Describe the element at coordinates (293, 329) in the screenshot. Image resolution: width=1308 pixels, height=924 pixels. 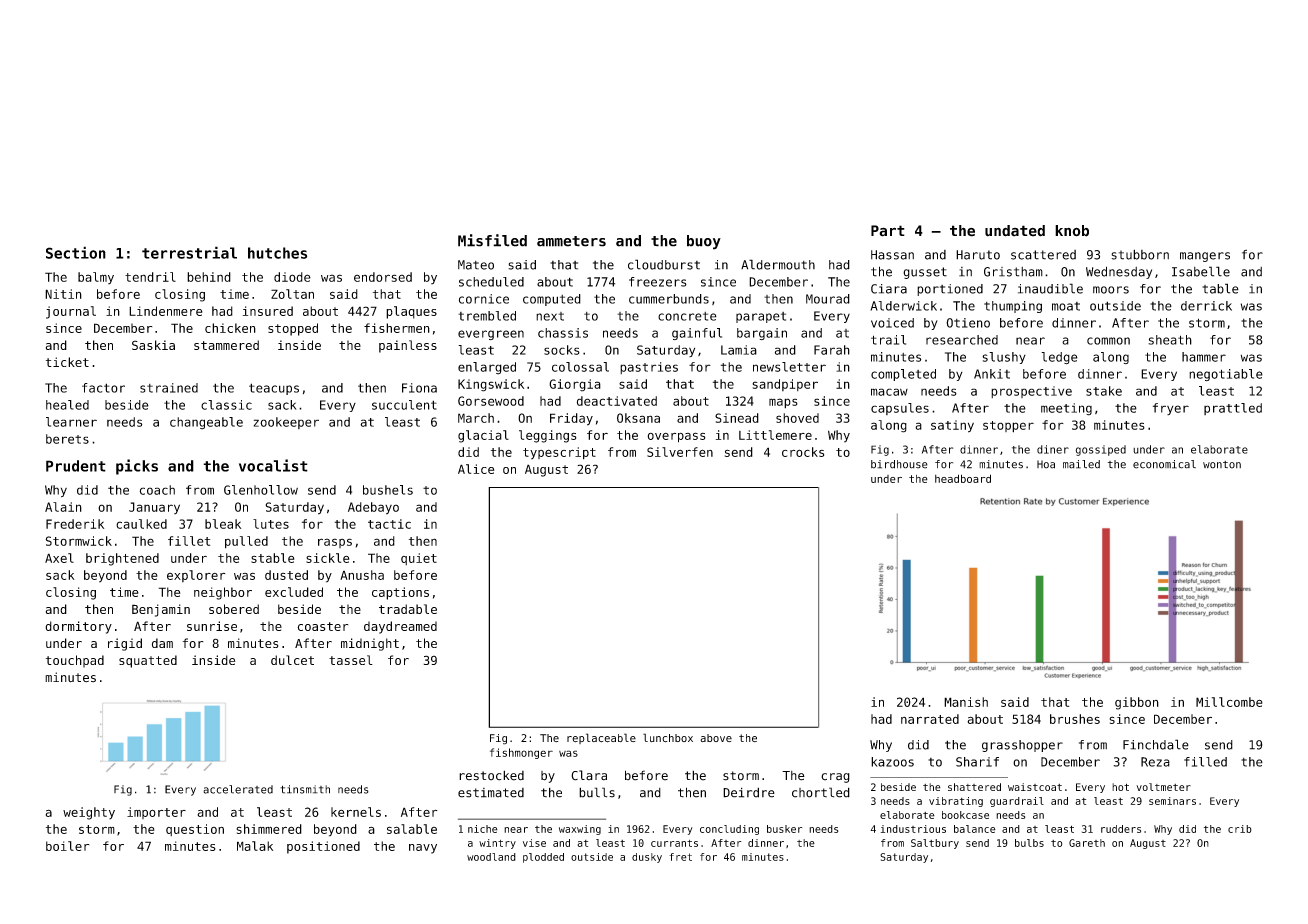
I see `stopped` at that location.
